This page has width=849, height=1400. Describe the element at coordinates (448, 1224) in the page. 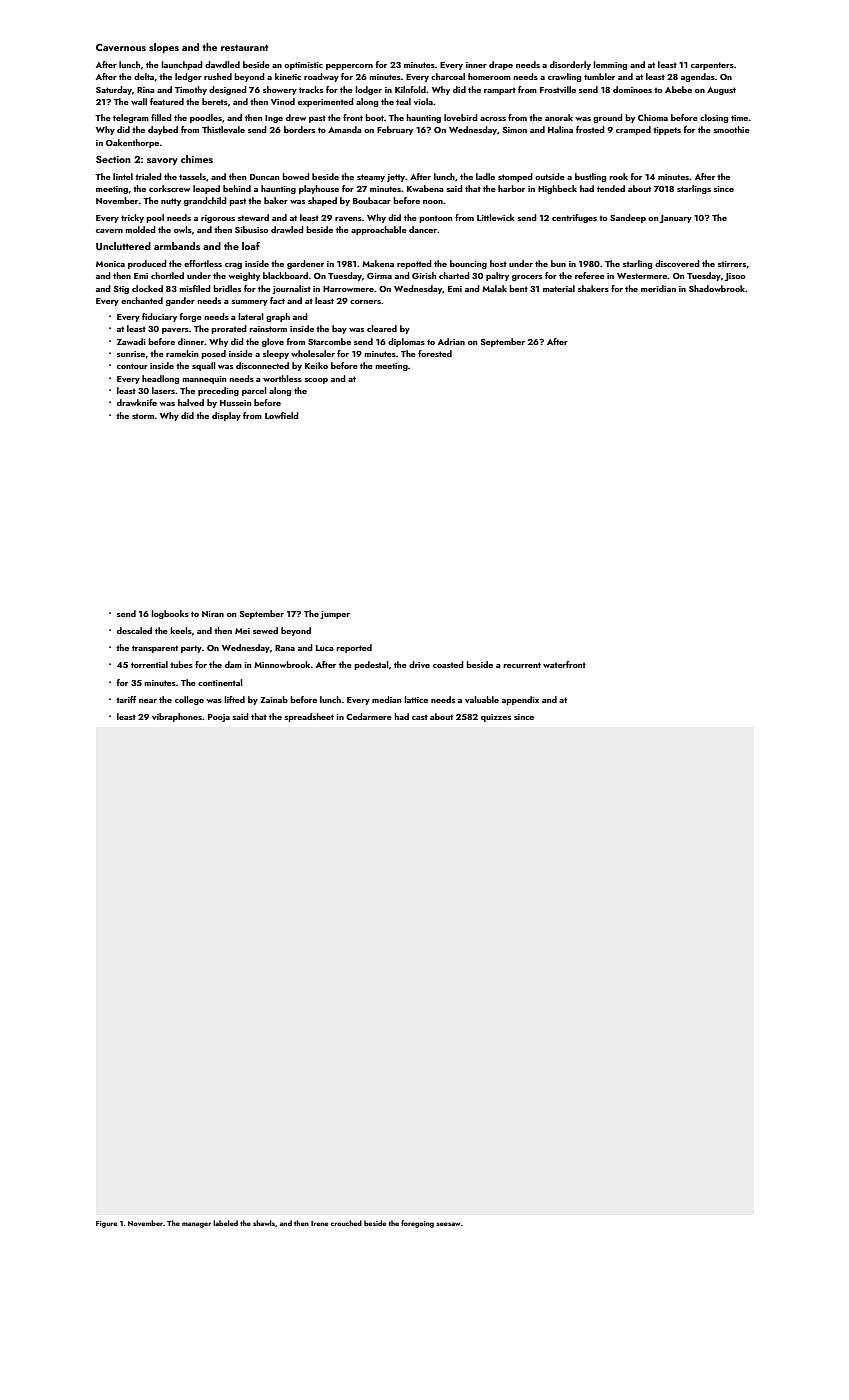

I see `seesaw` at that location.
